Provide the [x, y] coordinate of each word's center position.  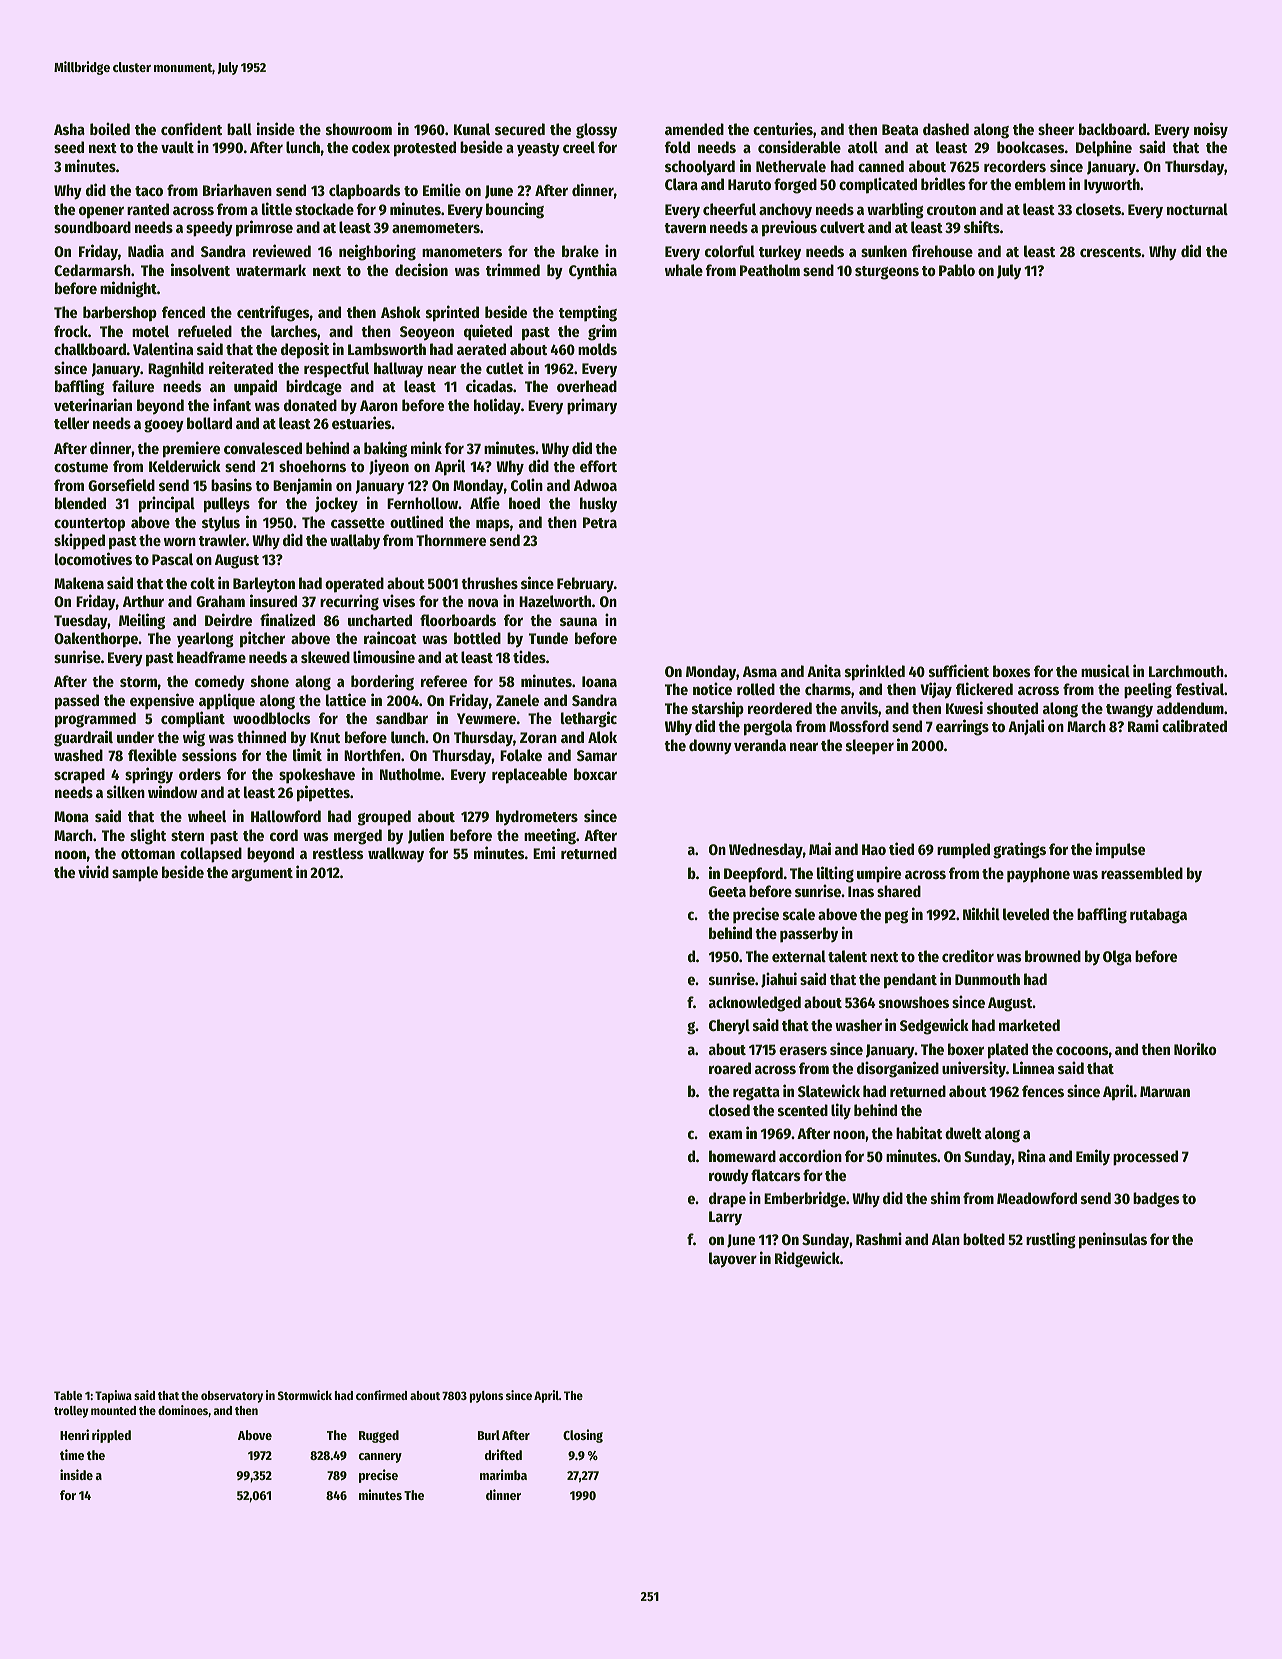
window [172, 791]
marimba [503, 1474]
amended [694, 129]
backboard [1112, 129]
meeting [550, 836]
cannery [380, 1458]
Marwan [1165, 1091]
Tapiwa [113, 1396]
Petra [600, 522]
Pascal [172, 559]
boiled [110, 128]
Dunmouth [987, 979]
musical [1105, 670]
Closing [583, 1436]
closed [729, 1110]
